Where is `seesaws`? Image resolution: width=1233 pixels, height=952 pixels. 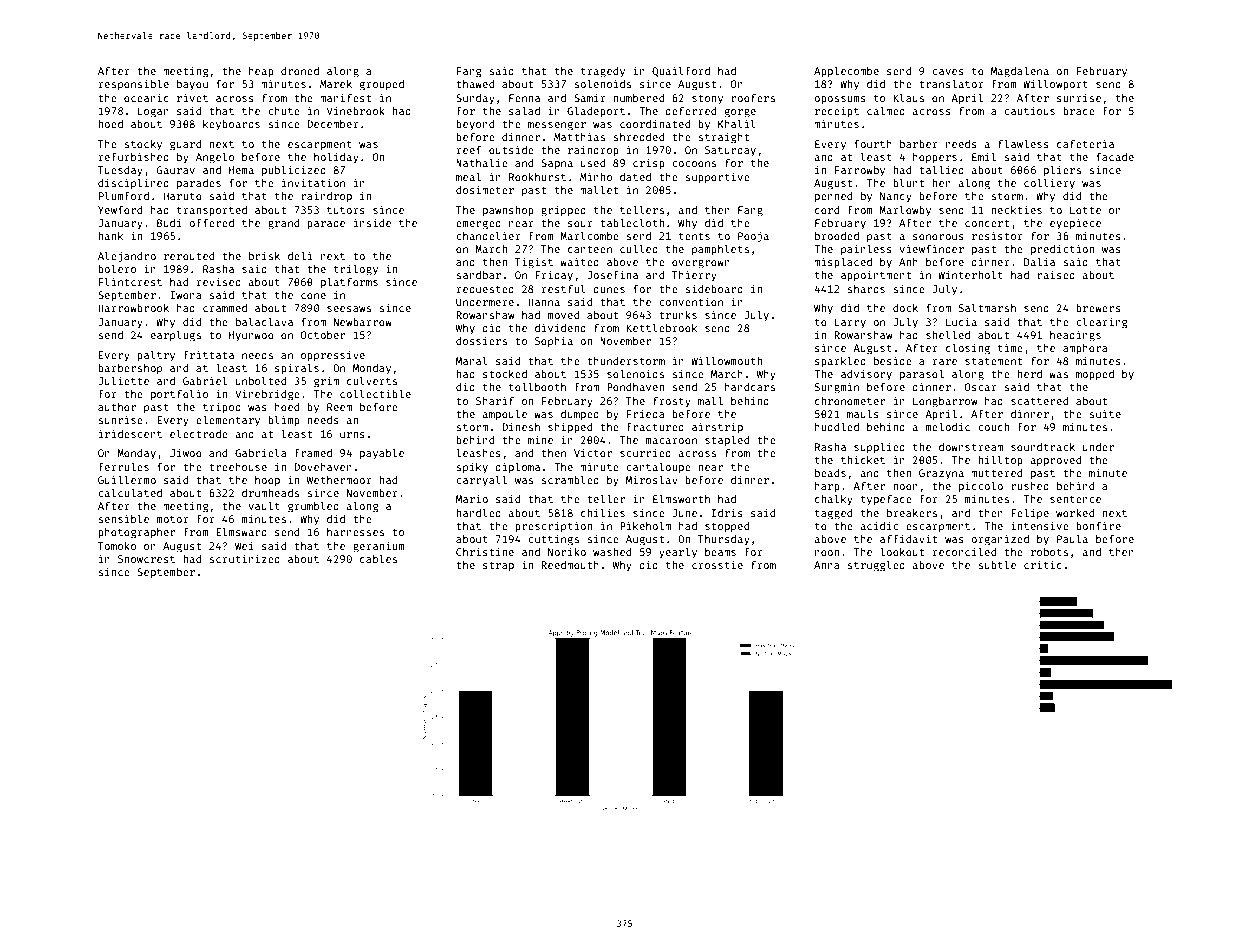
seesaws is located at coordinates (349, 309).
